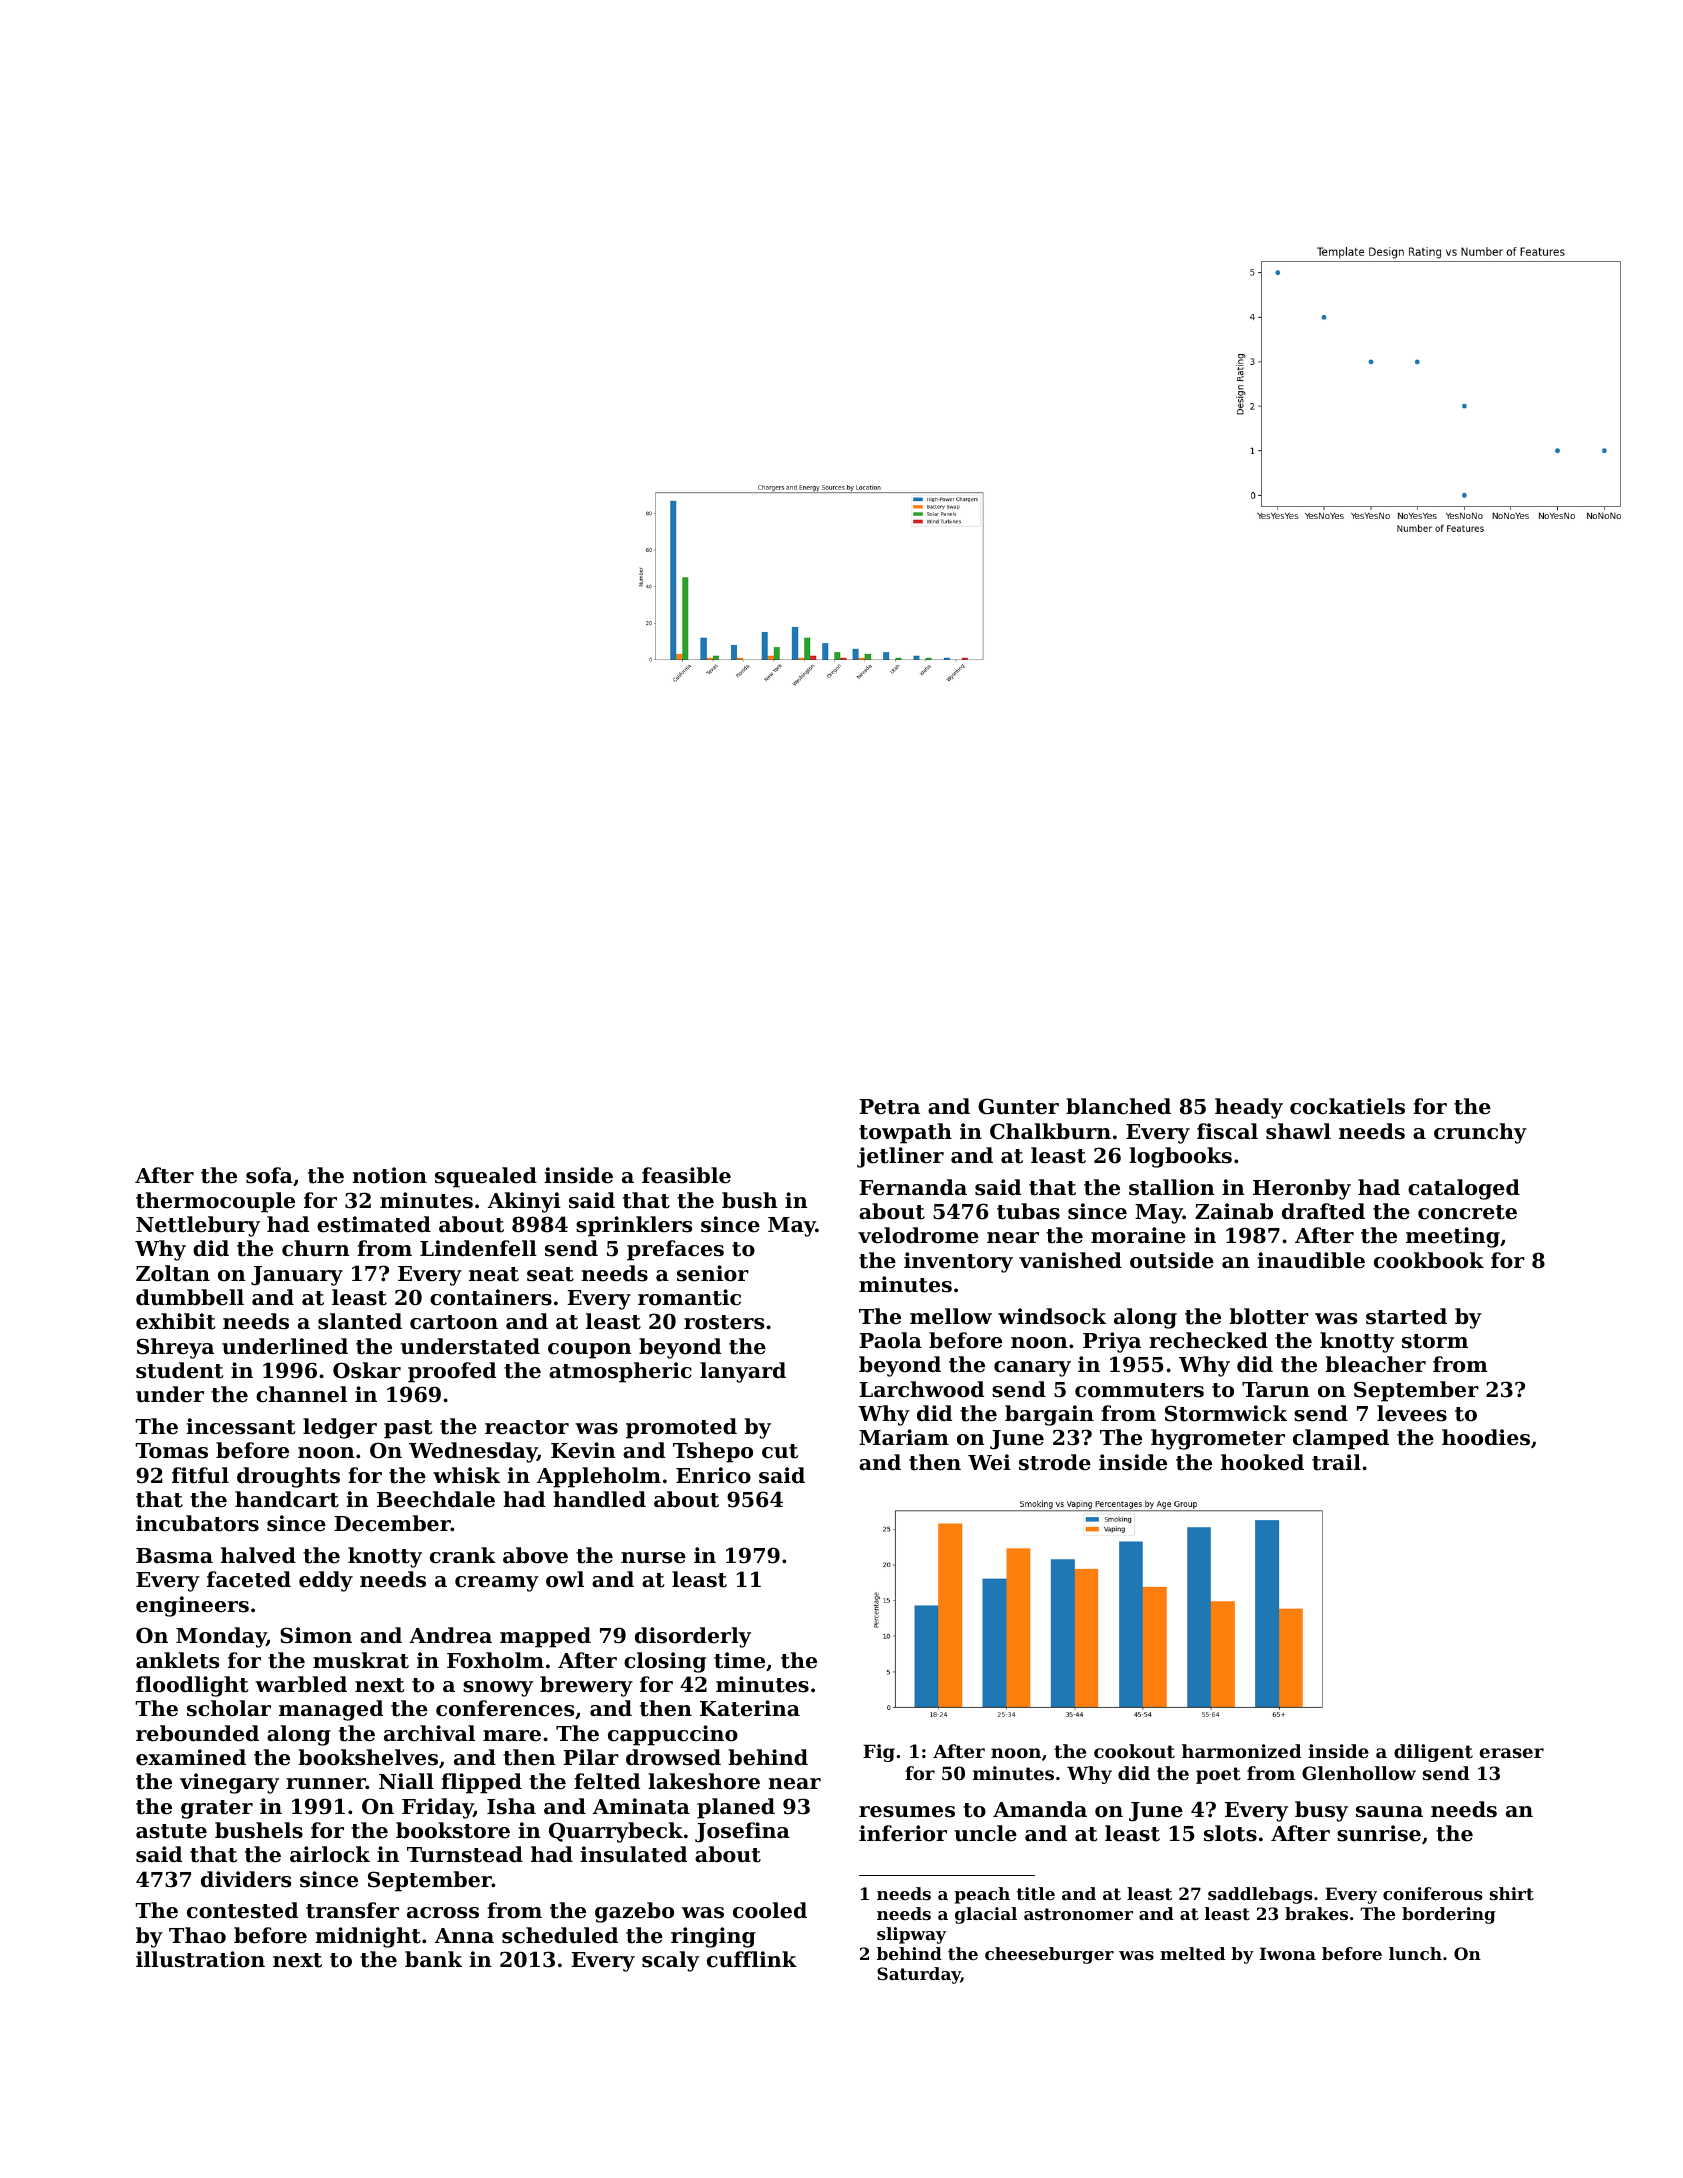 The width and height of the screenshot is (1683, 2178). I want to click on anklets, so click(177, 1660).
